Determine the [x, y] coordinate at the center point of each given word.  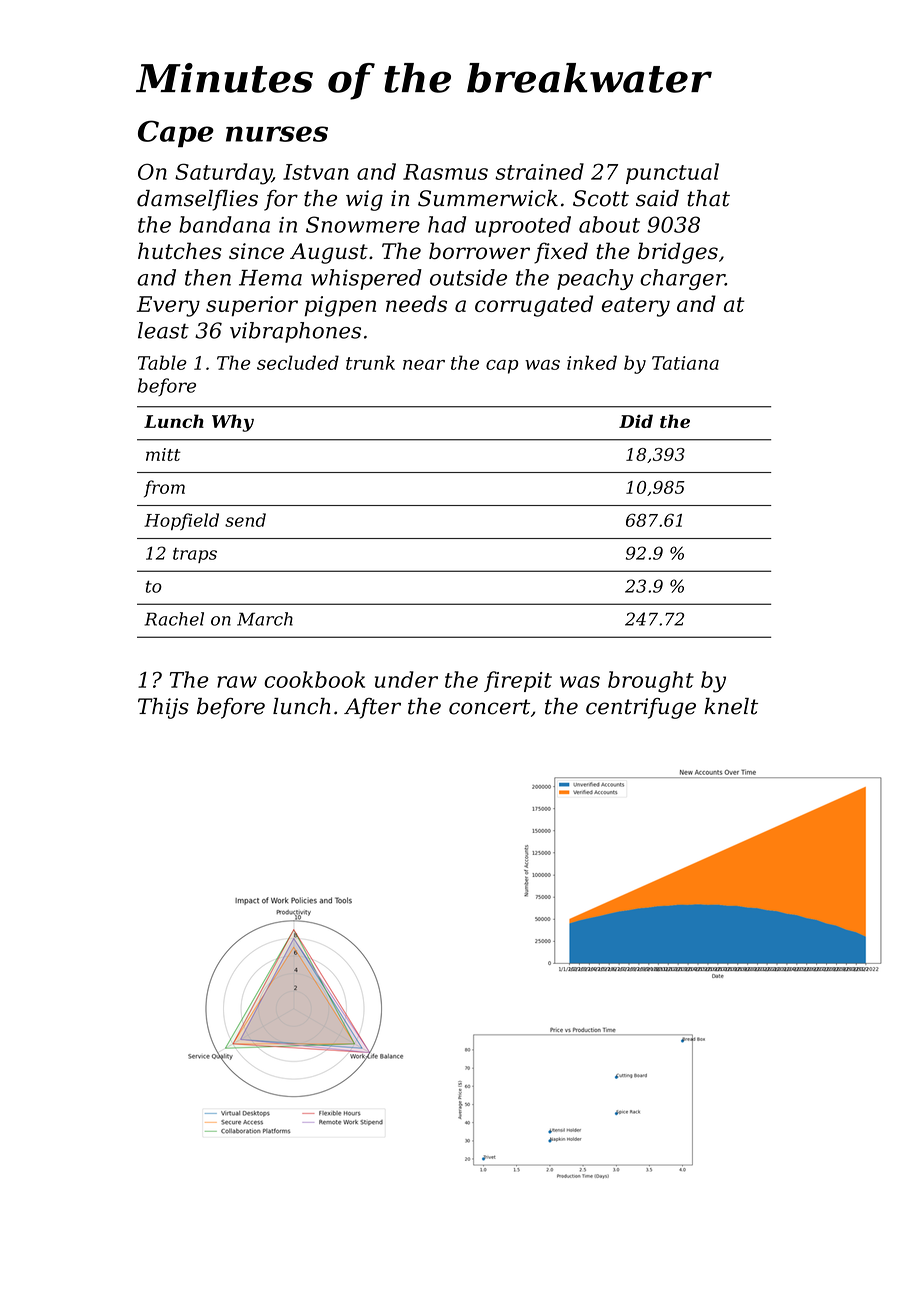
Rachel [174, 619]
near [424, 365]
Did [636, 421]
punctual [672, 173]
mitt [163, 454]
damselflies [197, 200]
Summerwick [488, 198]
